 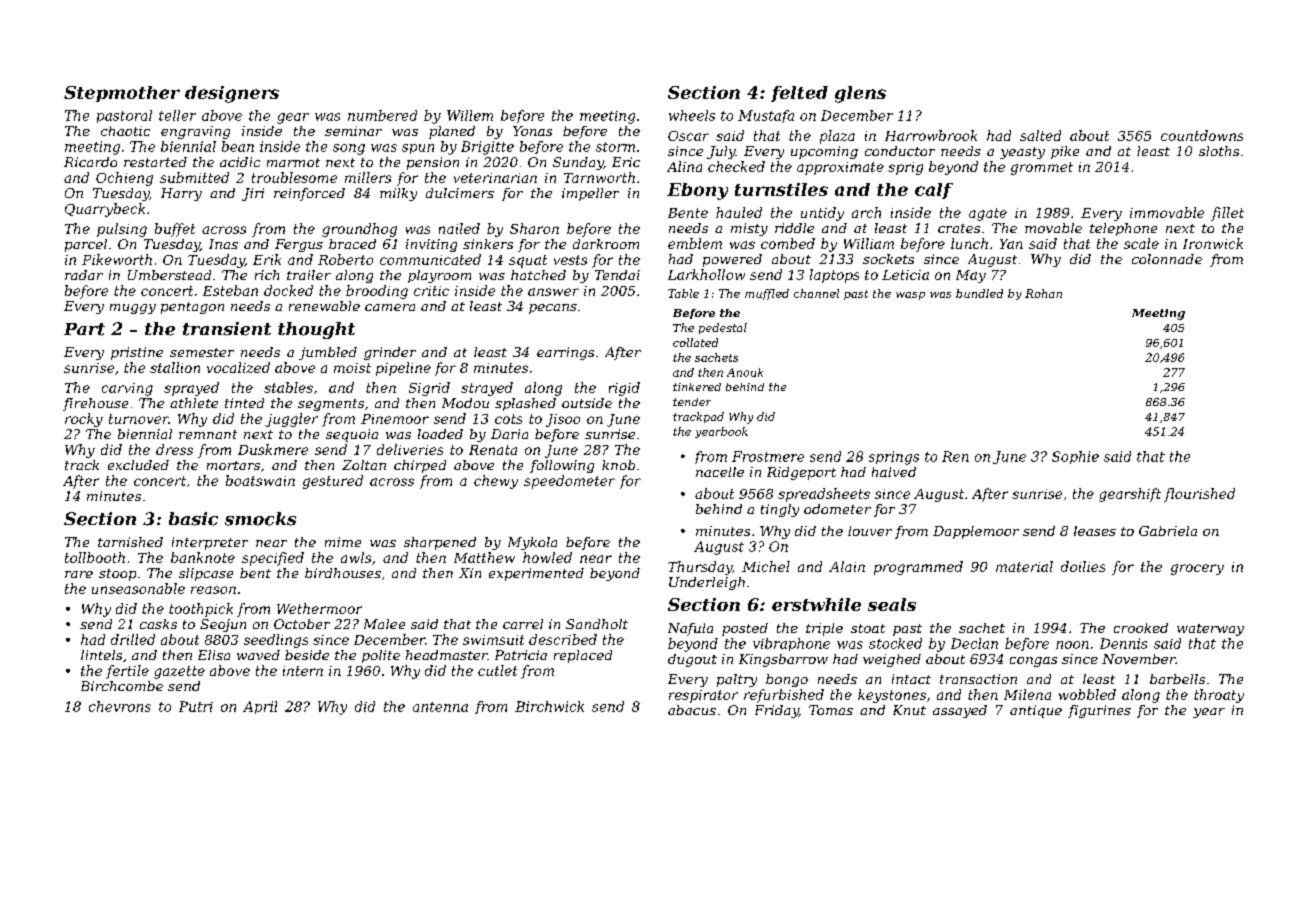 What do you see at coordinates (799, 94) in the screenshot?
I see `felted` at bounding box center [799, 94].
